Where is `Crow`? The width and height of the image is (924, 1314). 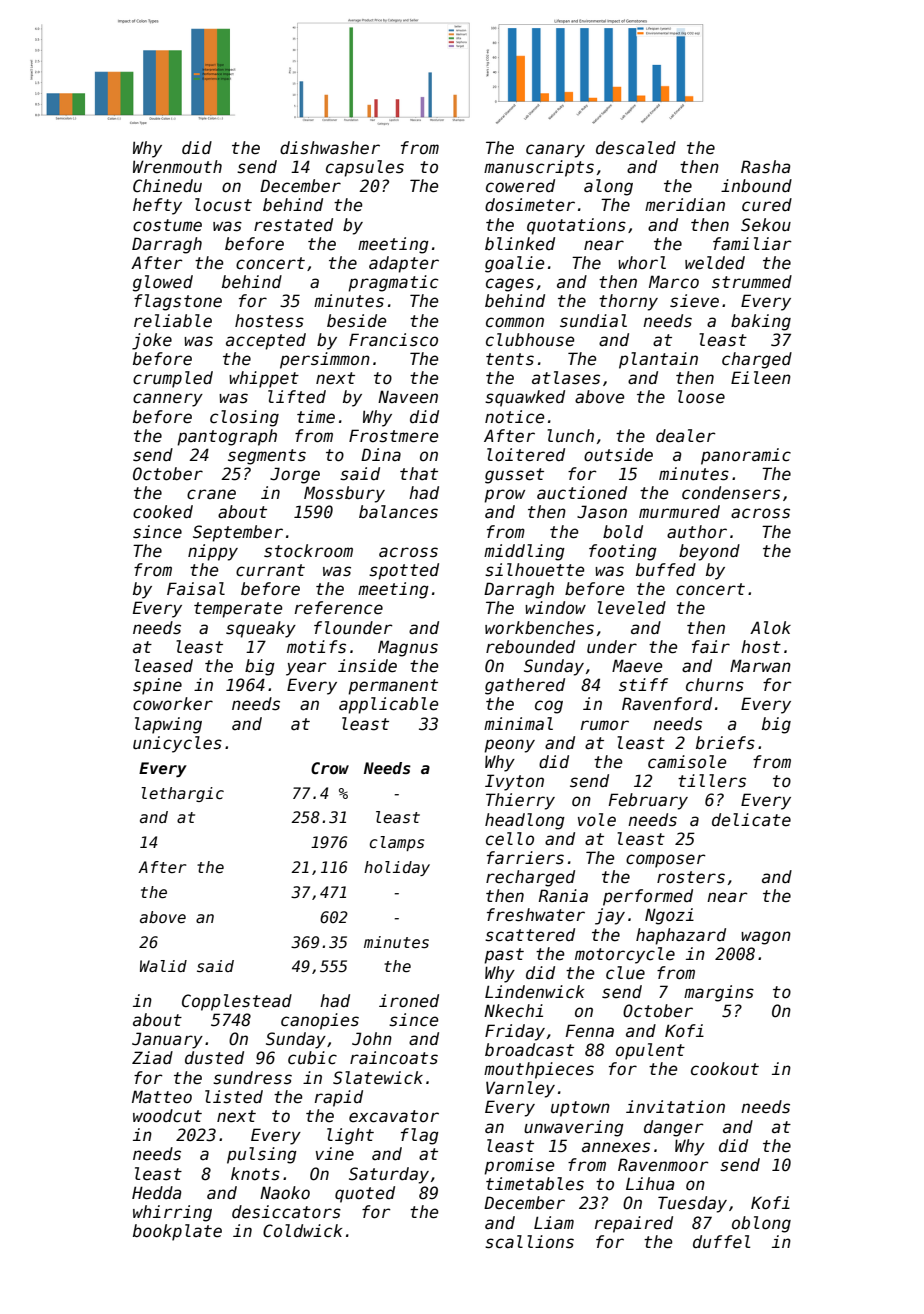
Crow is located at coordinates (330, 768).
